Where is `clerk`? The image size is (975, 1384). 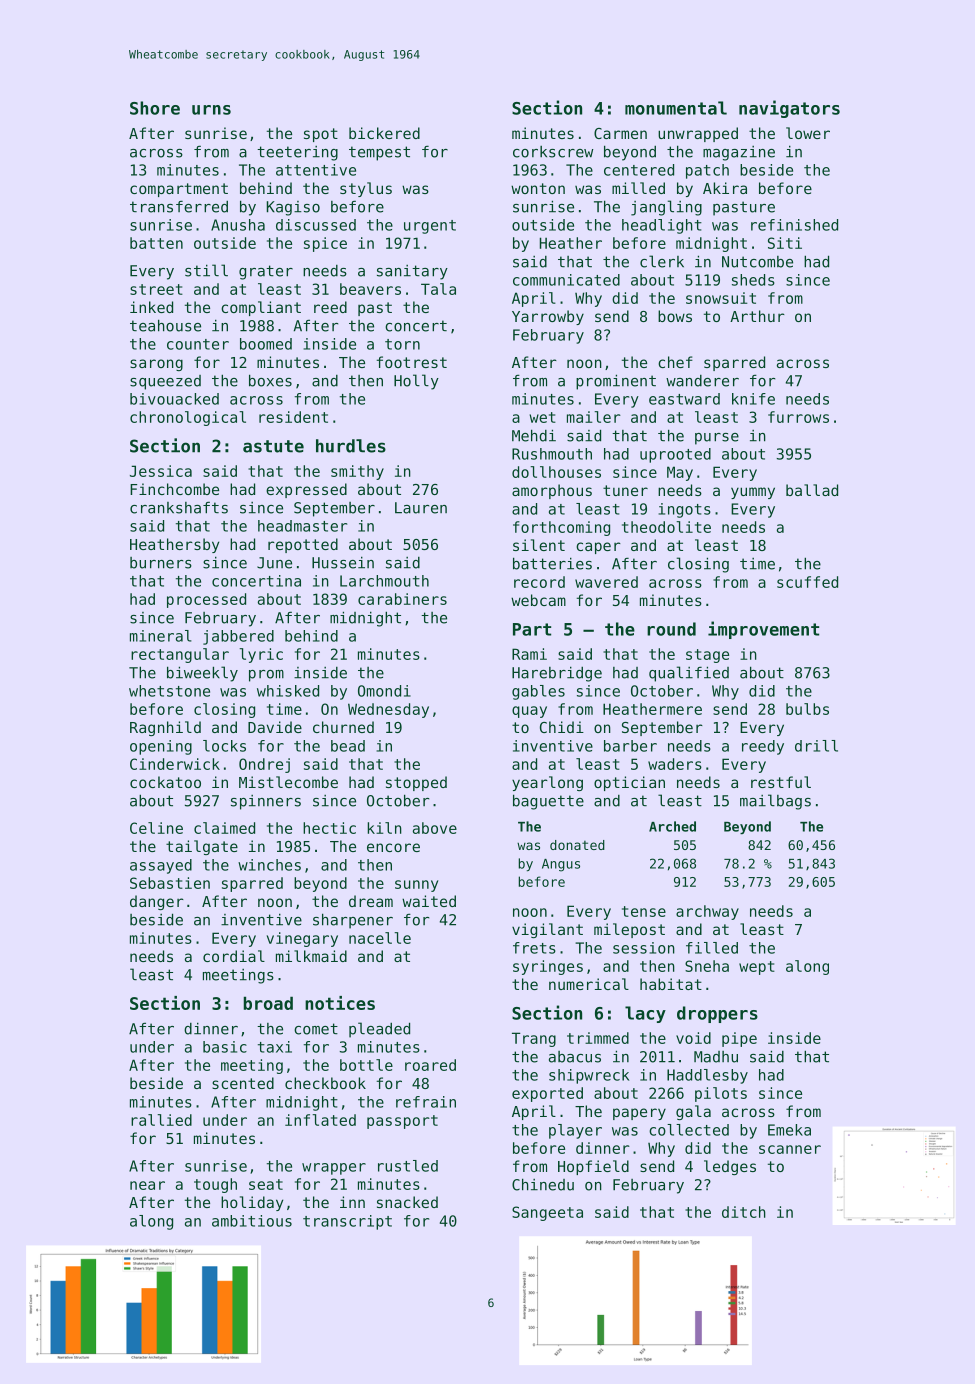
clerk is located at coordinates (662, 261).
